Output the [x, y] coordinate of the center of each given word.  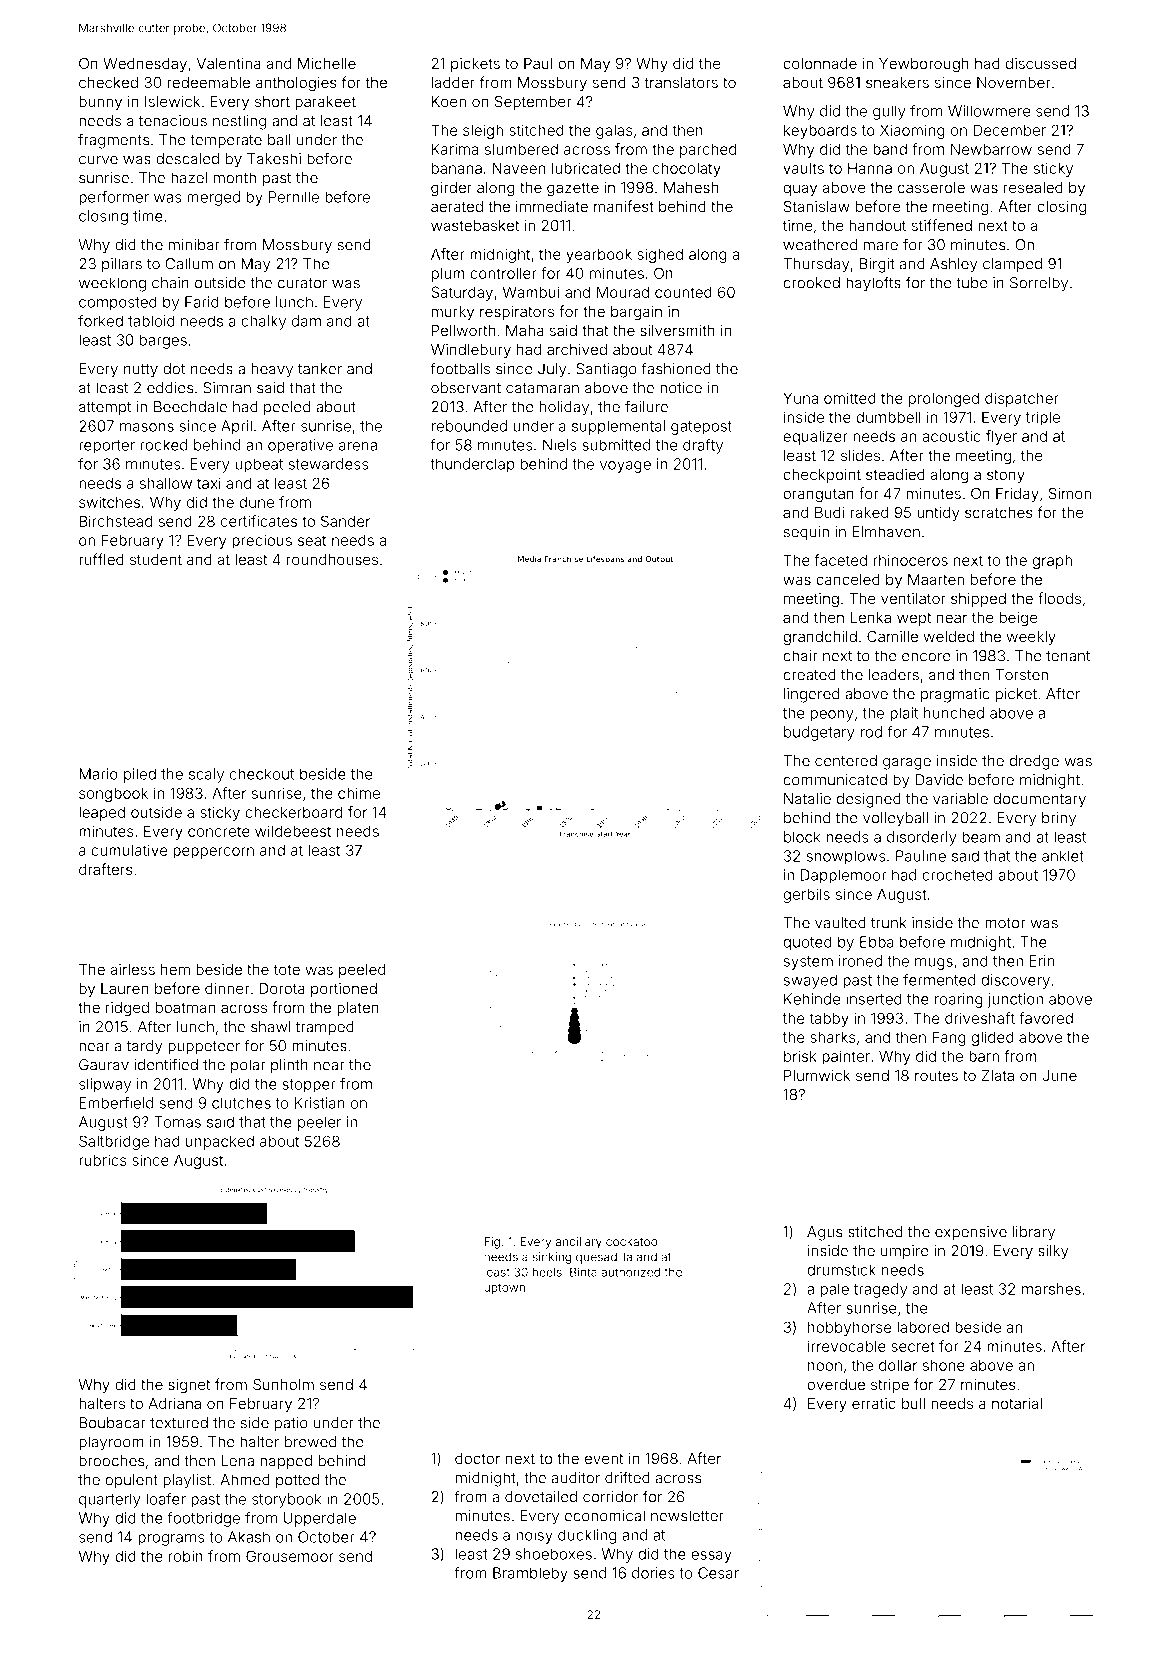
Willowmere [989, 111]
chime [359, 793]
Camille [892, 636]
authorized [630, 1272]
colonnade [820, 63]
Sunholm [283, 1384]
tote [287, 969]
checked [108, 82]
